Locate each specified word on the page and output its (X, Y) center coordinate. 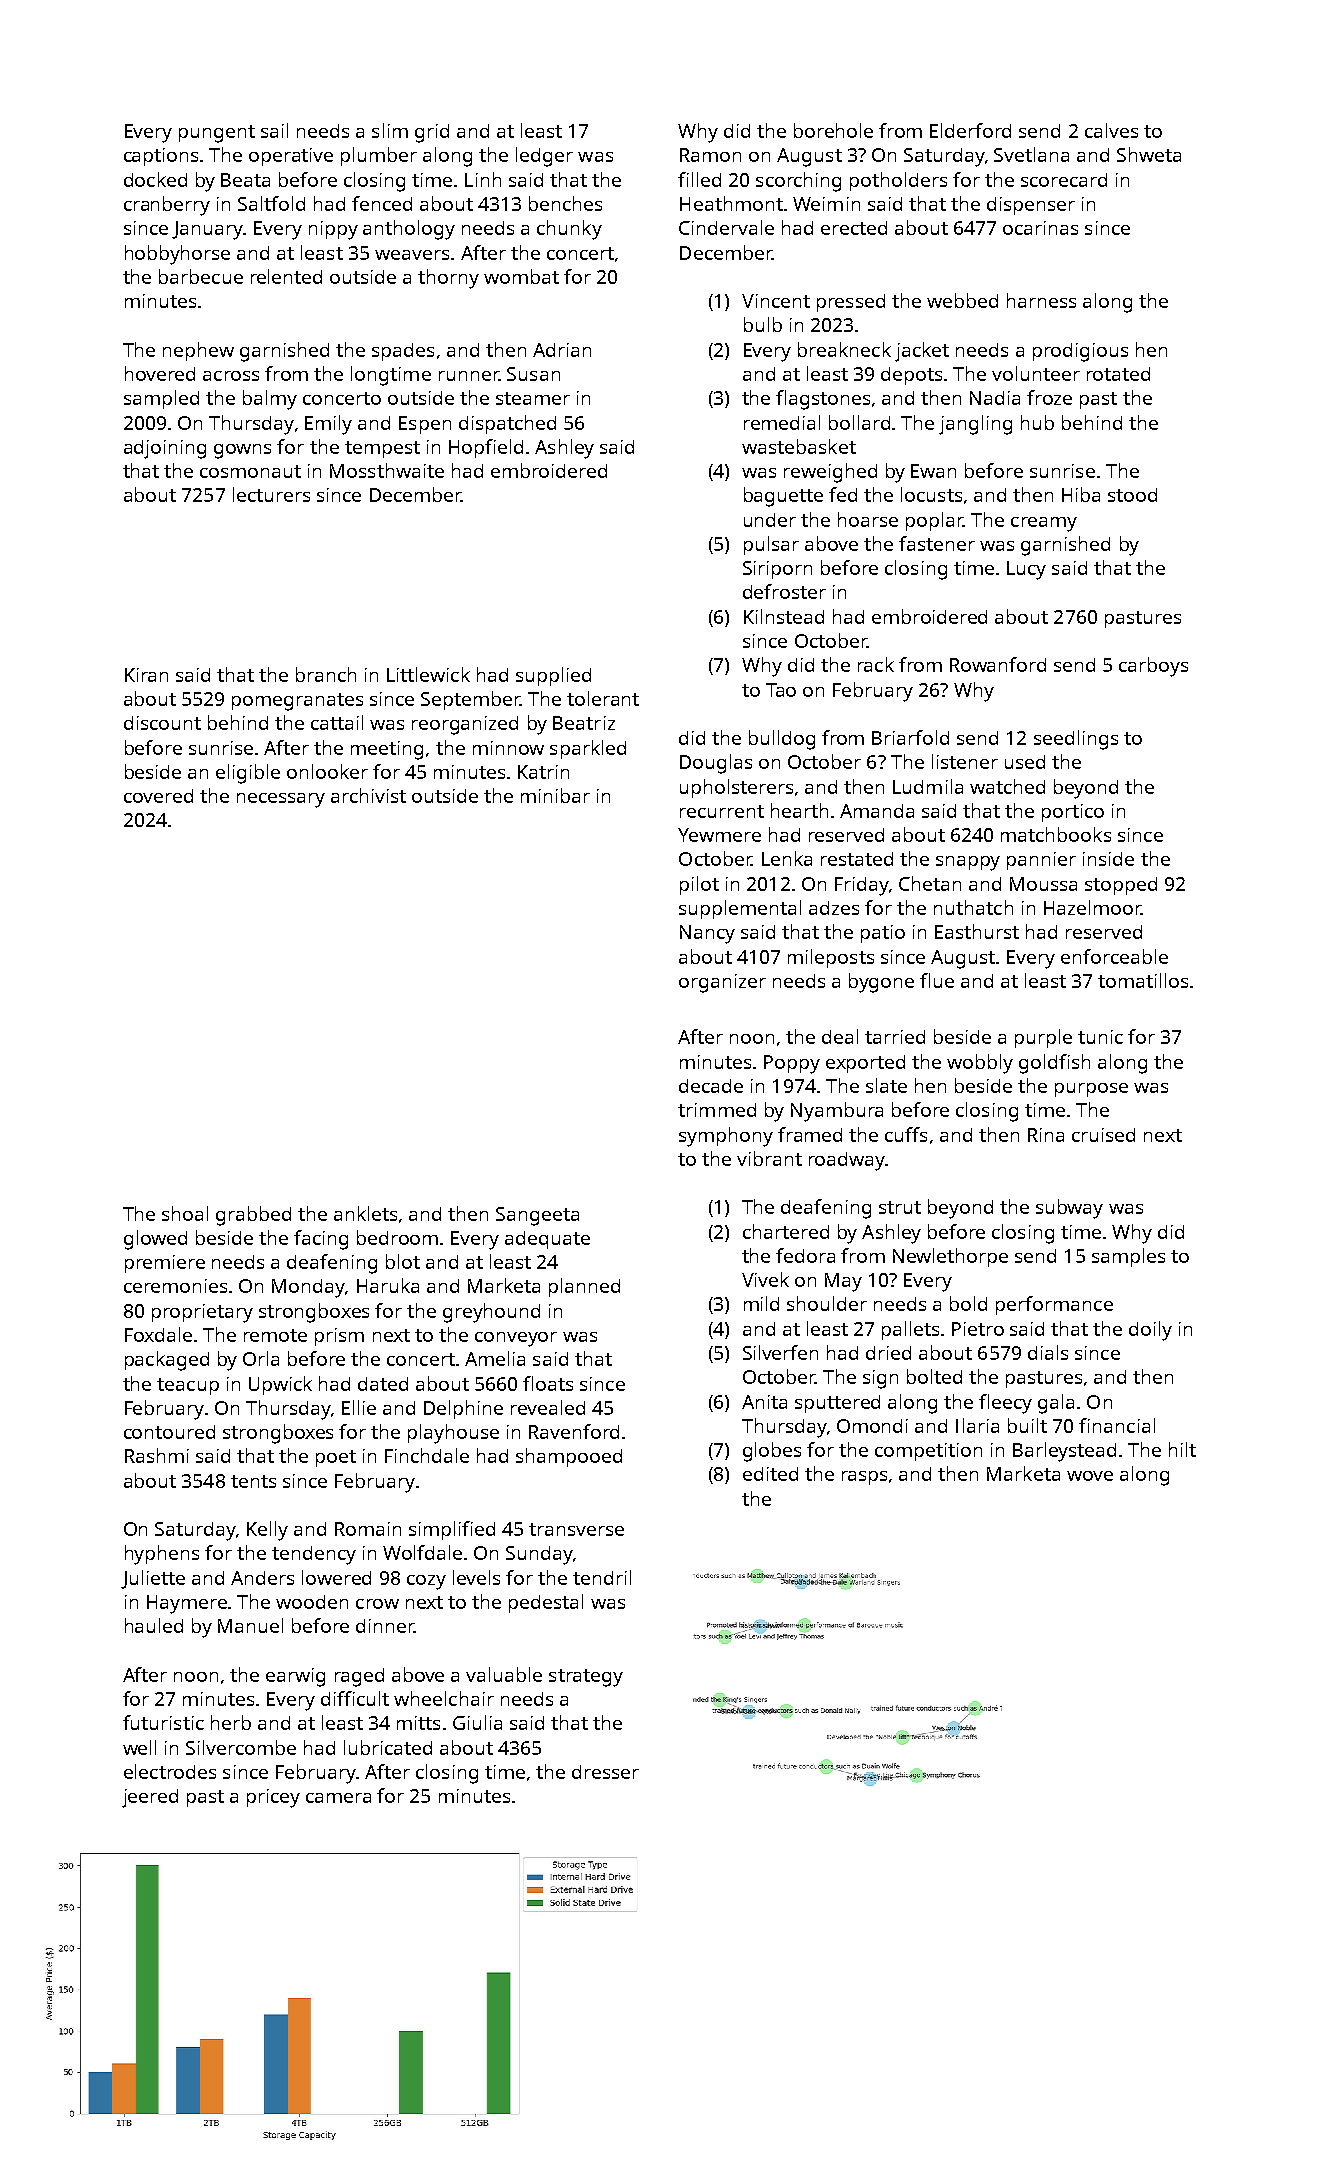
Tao (781, 690)
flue (937, 980)
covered (158, 796)
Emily (328, 425)
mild (761, 1303)
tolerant (603, 698)
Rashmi (157, 1455)
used (1025, 762)
